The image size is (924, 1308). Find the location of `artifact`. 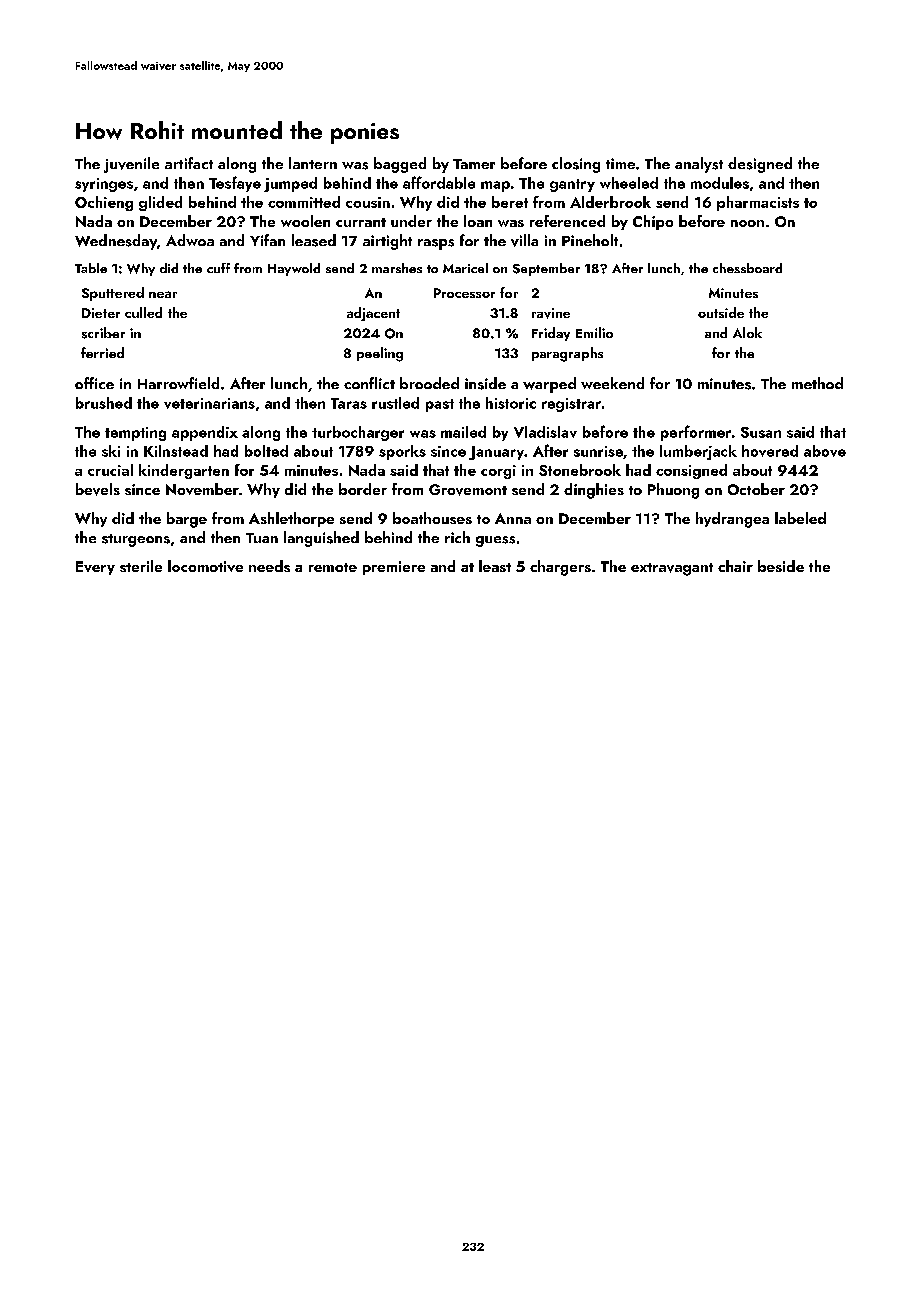

artifact is located at coordinates (189, 163).
